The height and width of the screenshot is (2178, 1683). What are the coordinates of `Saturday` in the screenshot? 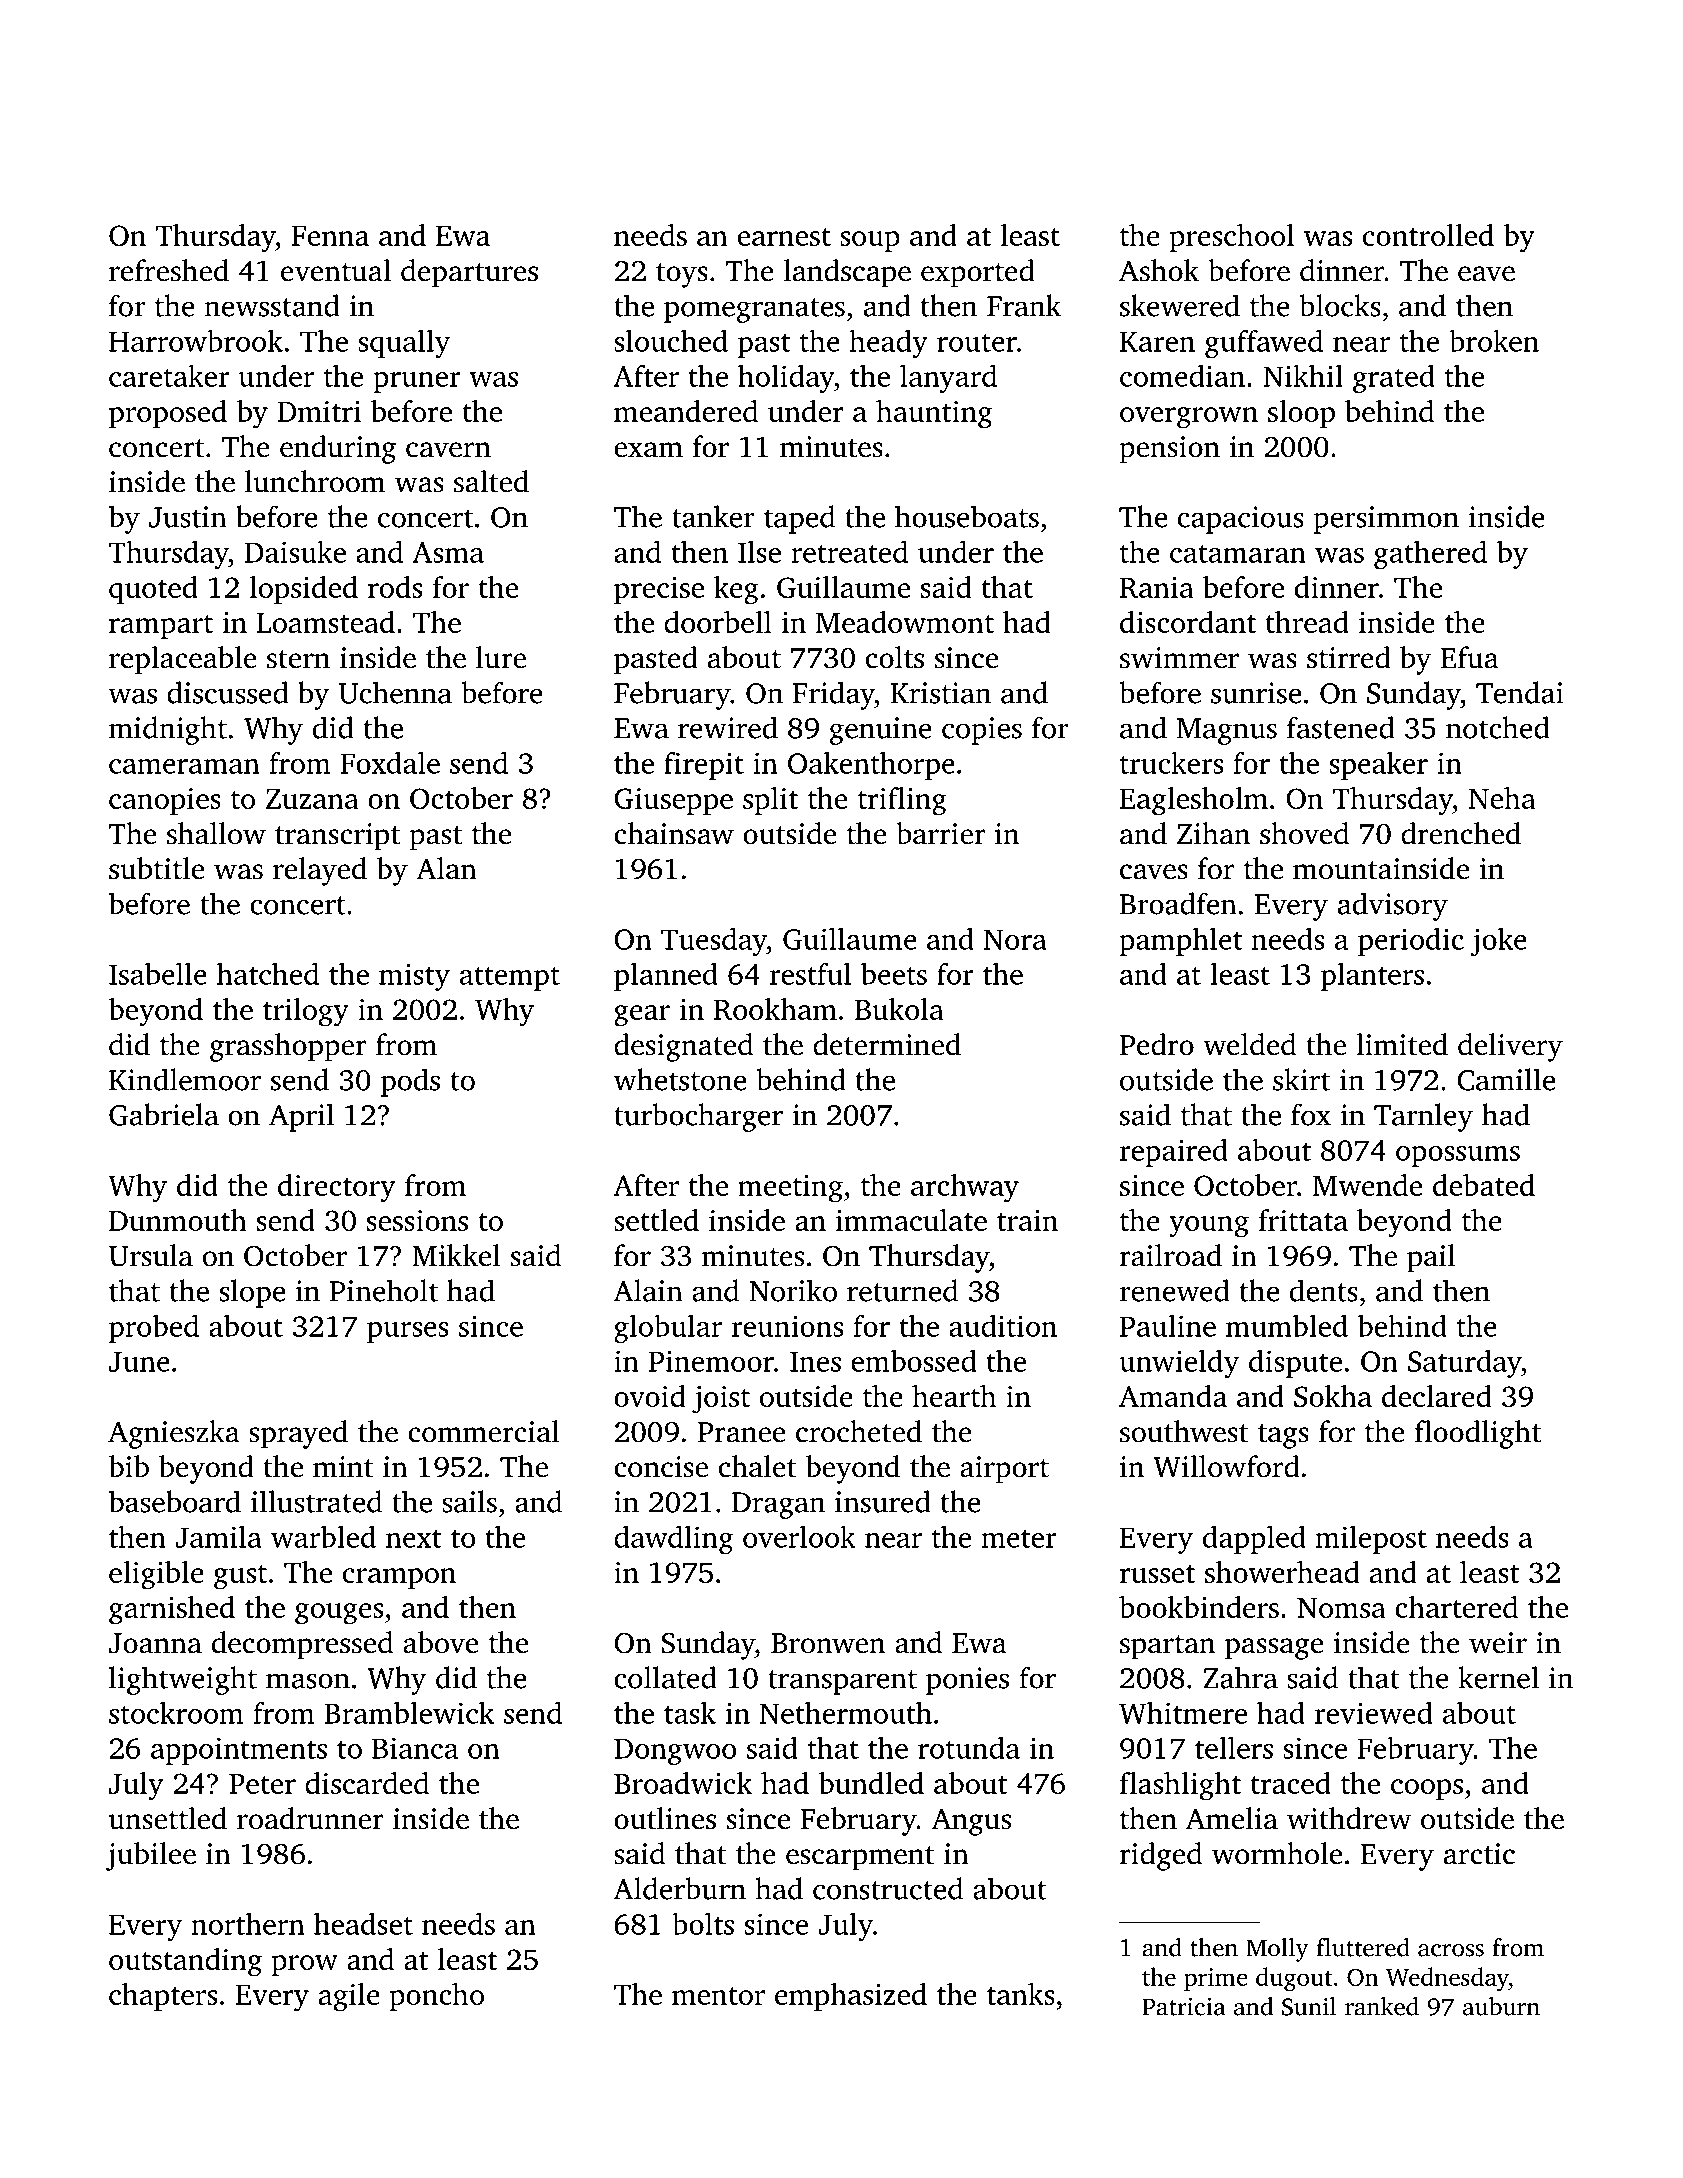 It's located at (1464, 1364).
